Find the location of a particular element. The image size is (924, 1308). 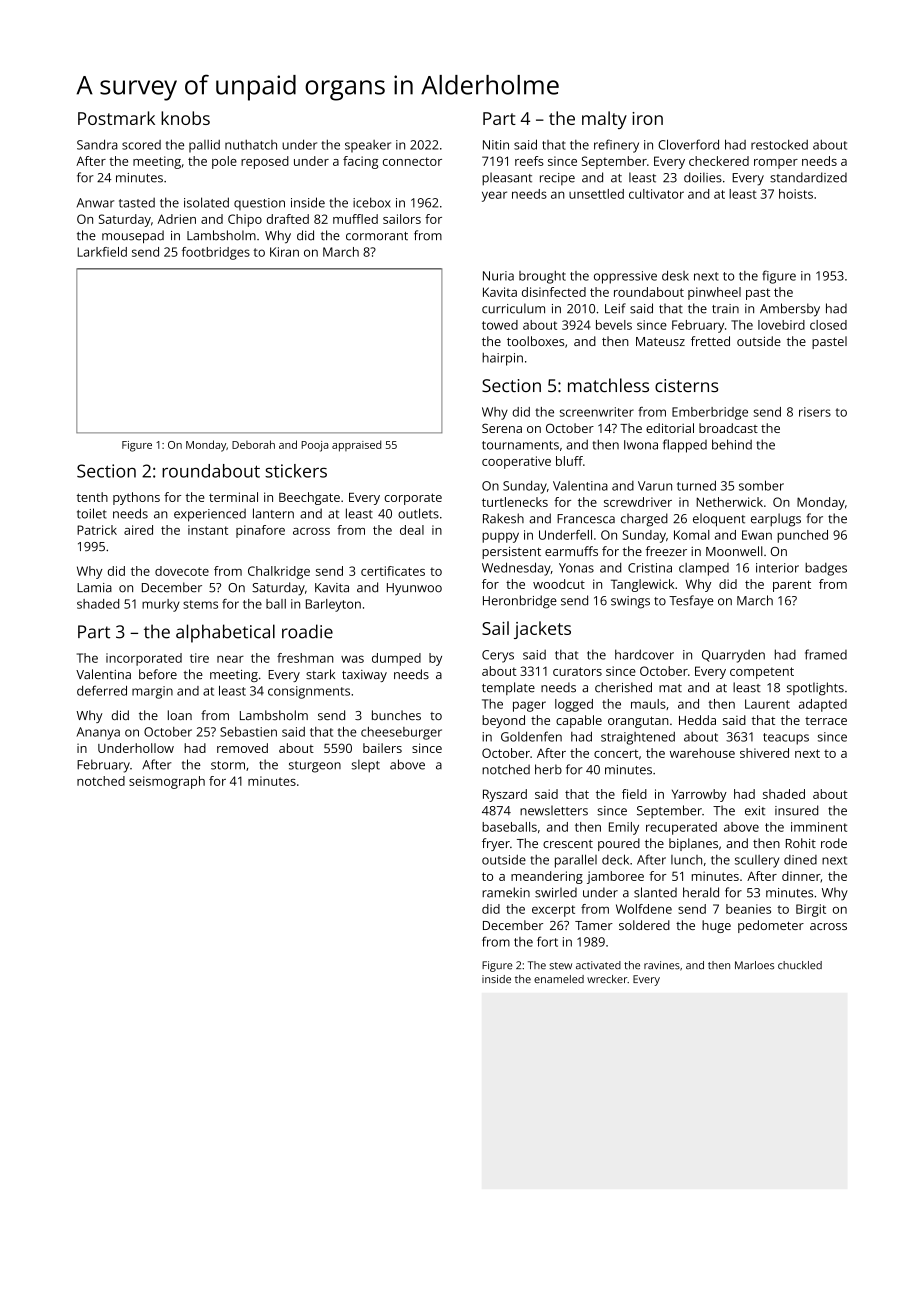

knobs is located at coordinates (185, 118).
